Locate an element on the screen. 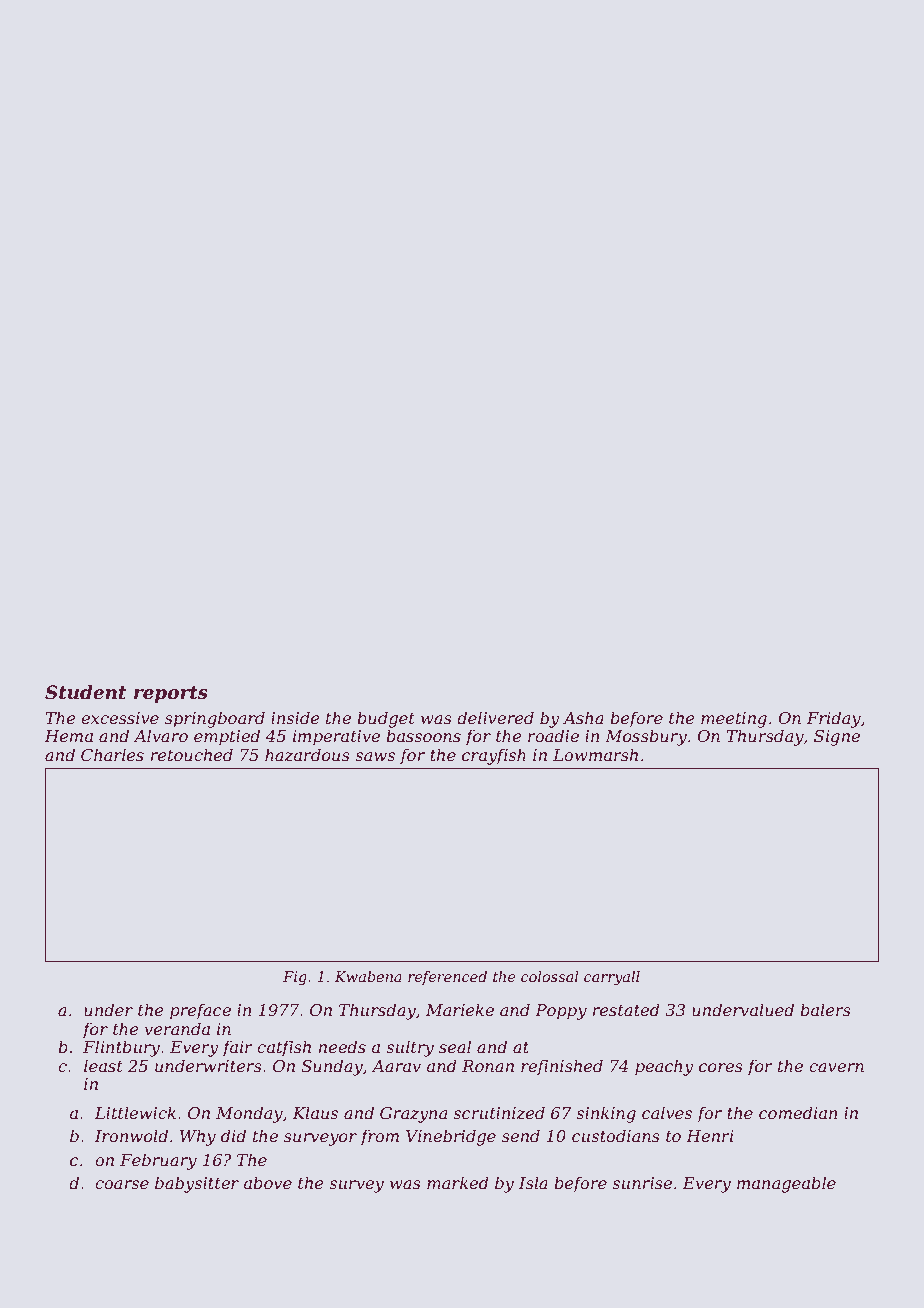  Fig is located at coordinates (295, 978).
